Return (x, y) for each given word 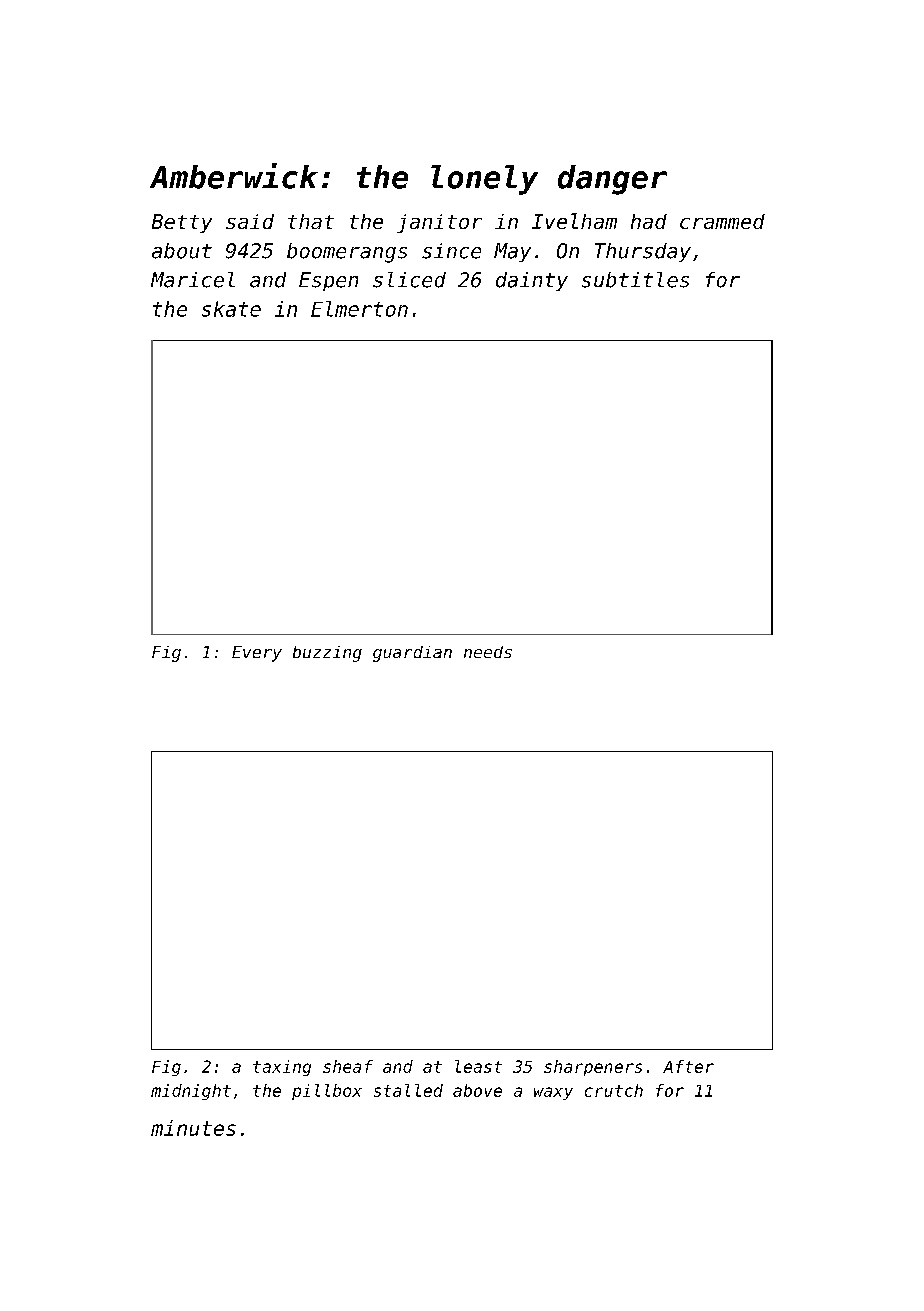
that (311, 221)
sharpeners (593, 1068)
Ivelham (574, 221)
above (477, 1090)
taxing (282, 1068)
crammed (722, 221)
